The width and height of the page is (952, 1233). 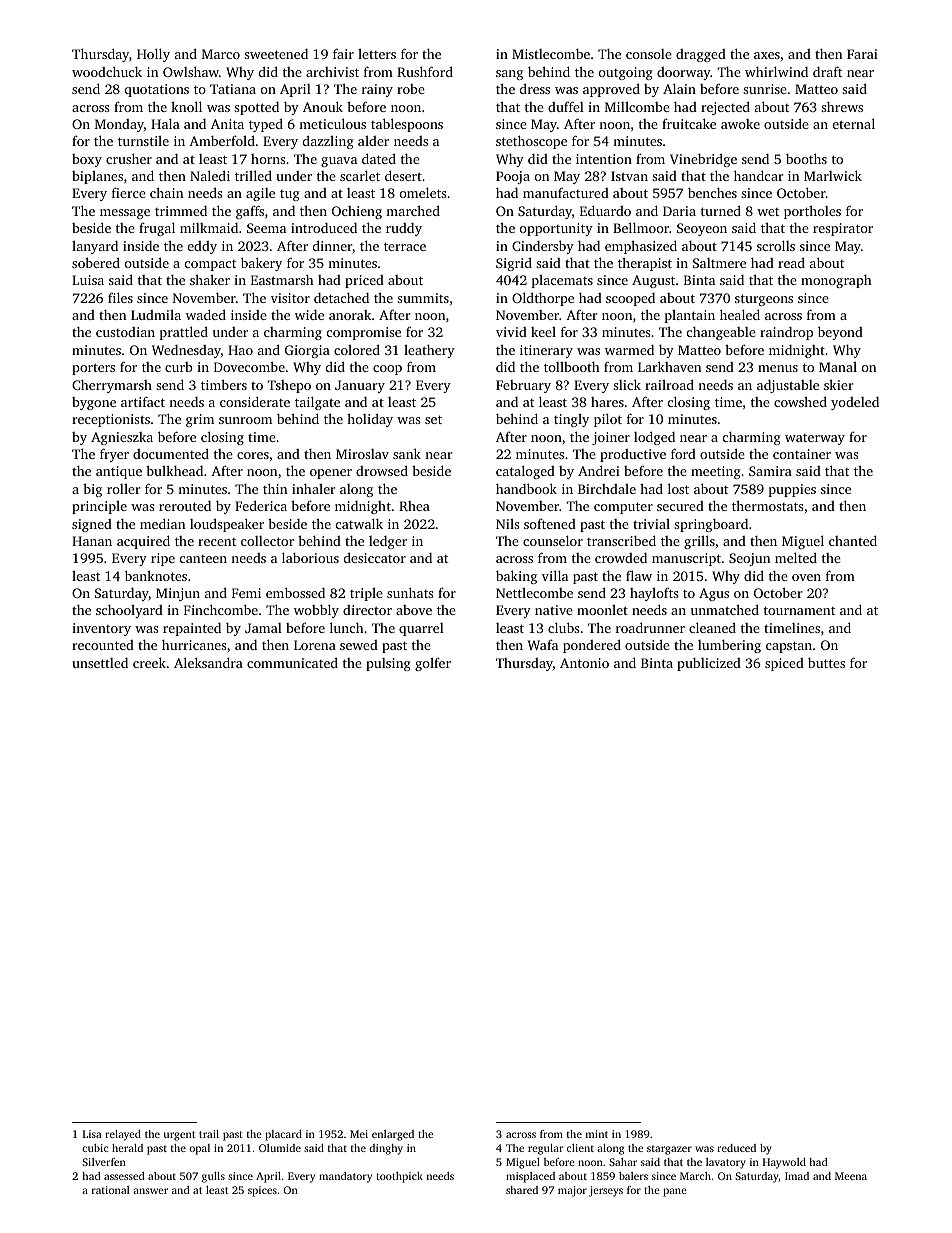 I want to click on hurricanes, so click(x=194, y=645).
